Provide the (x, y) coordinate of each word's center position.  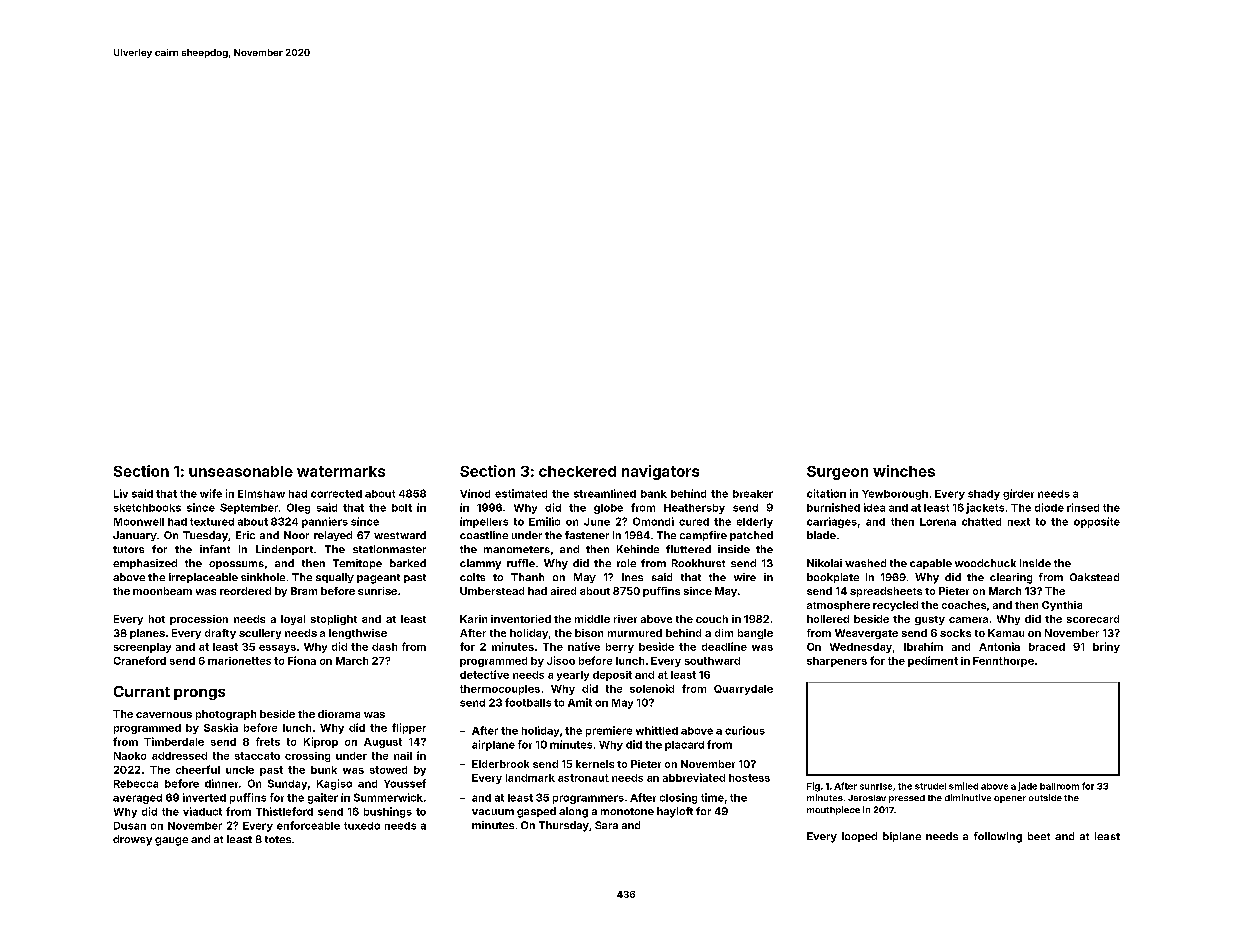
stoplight (334, 620)
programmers (588, 799)
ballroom (1059, 786)
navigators (660, 472)
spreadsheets (886, 592)
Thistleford (284, 811)
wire (745, 577)
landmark (530, 778)
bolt (402, 508)
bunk (324, 770)
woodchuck (985, 563)
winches (904, 471)
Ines (632, 577)
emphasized (145, 564)
